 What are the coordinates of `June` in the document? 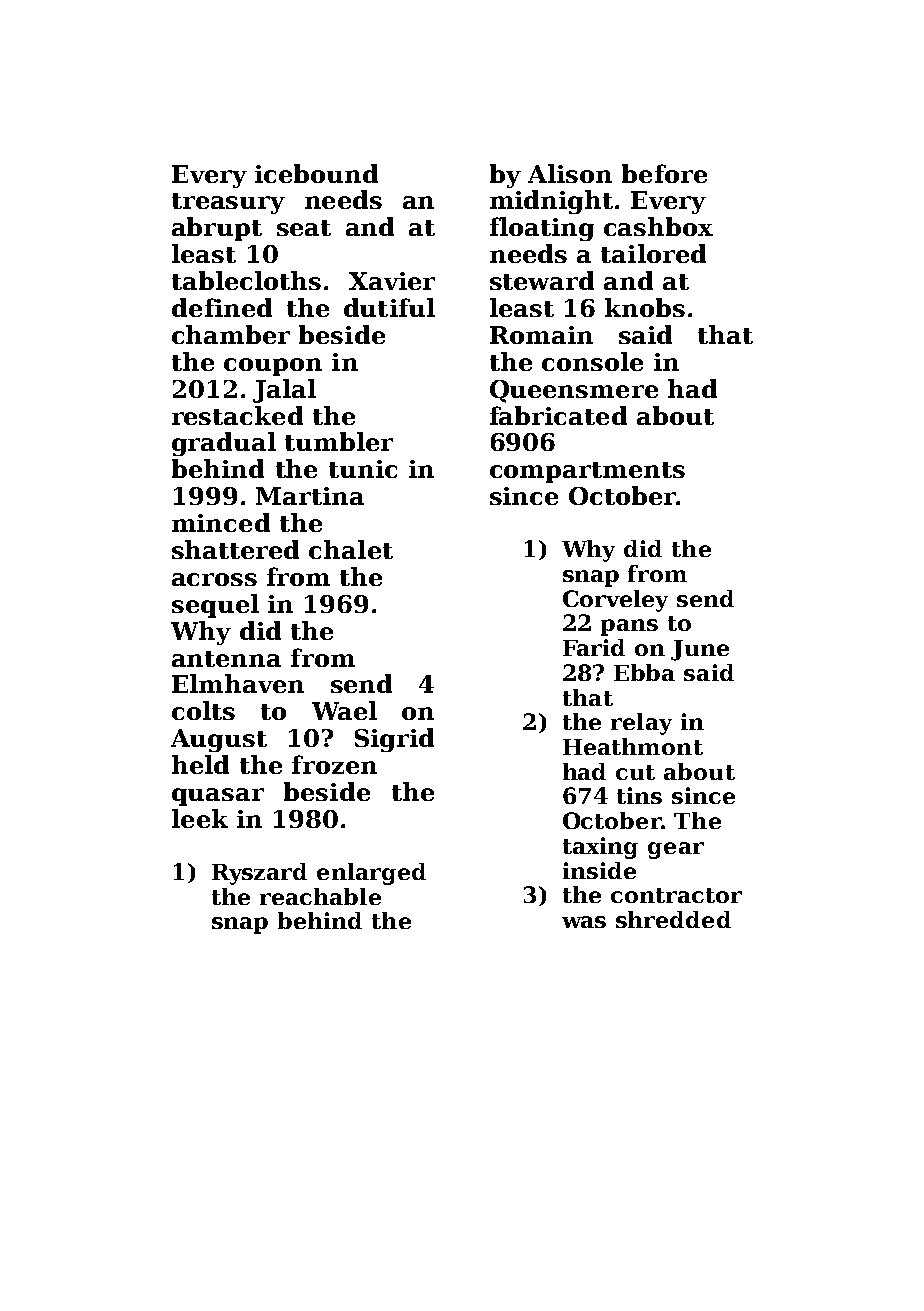 It's located at (700, 650).
